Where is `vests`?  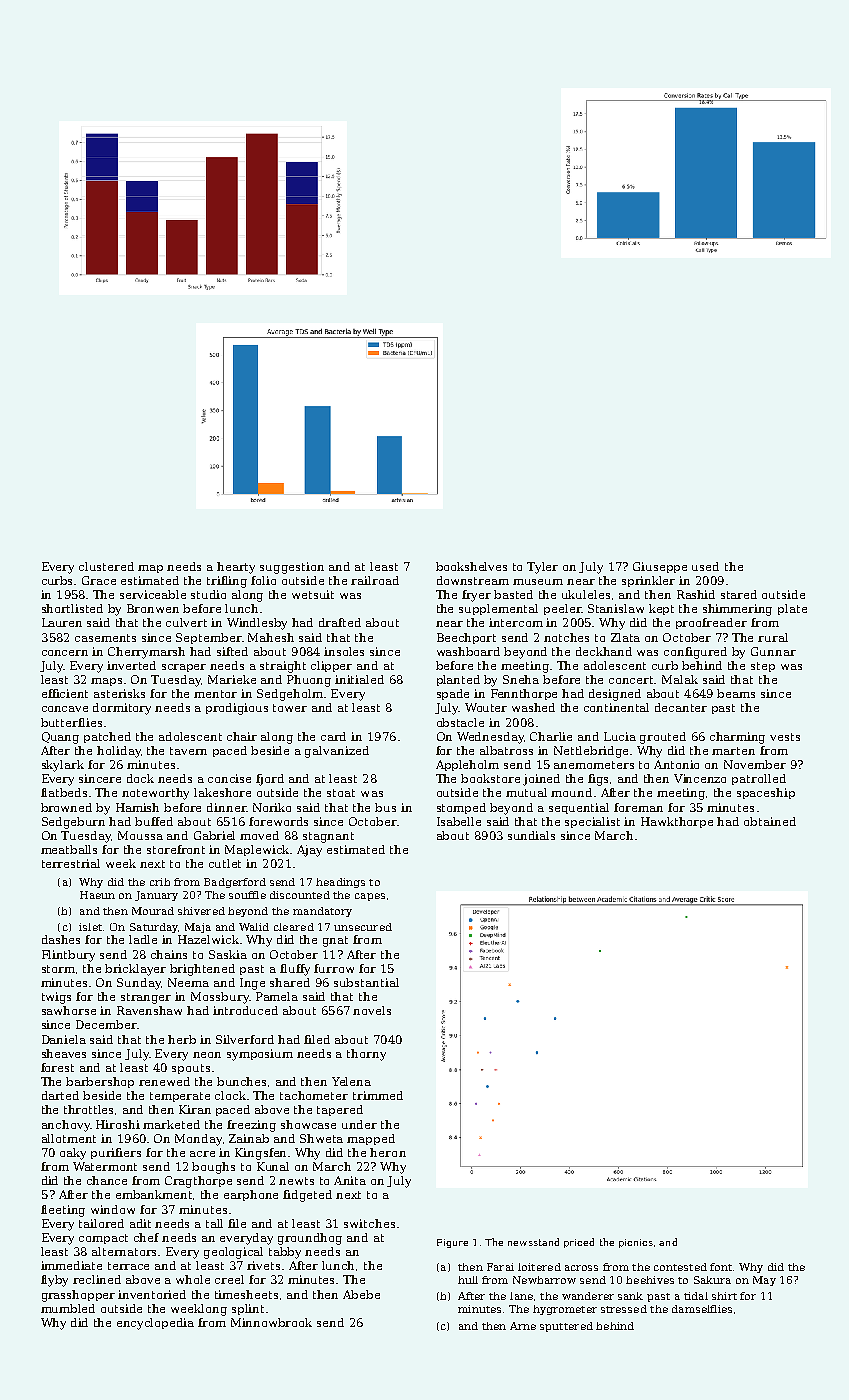
vests is located at coordinates (785, 737).
